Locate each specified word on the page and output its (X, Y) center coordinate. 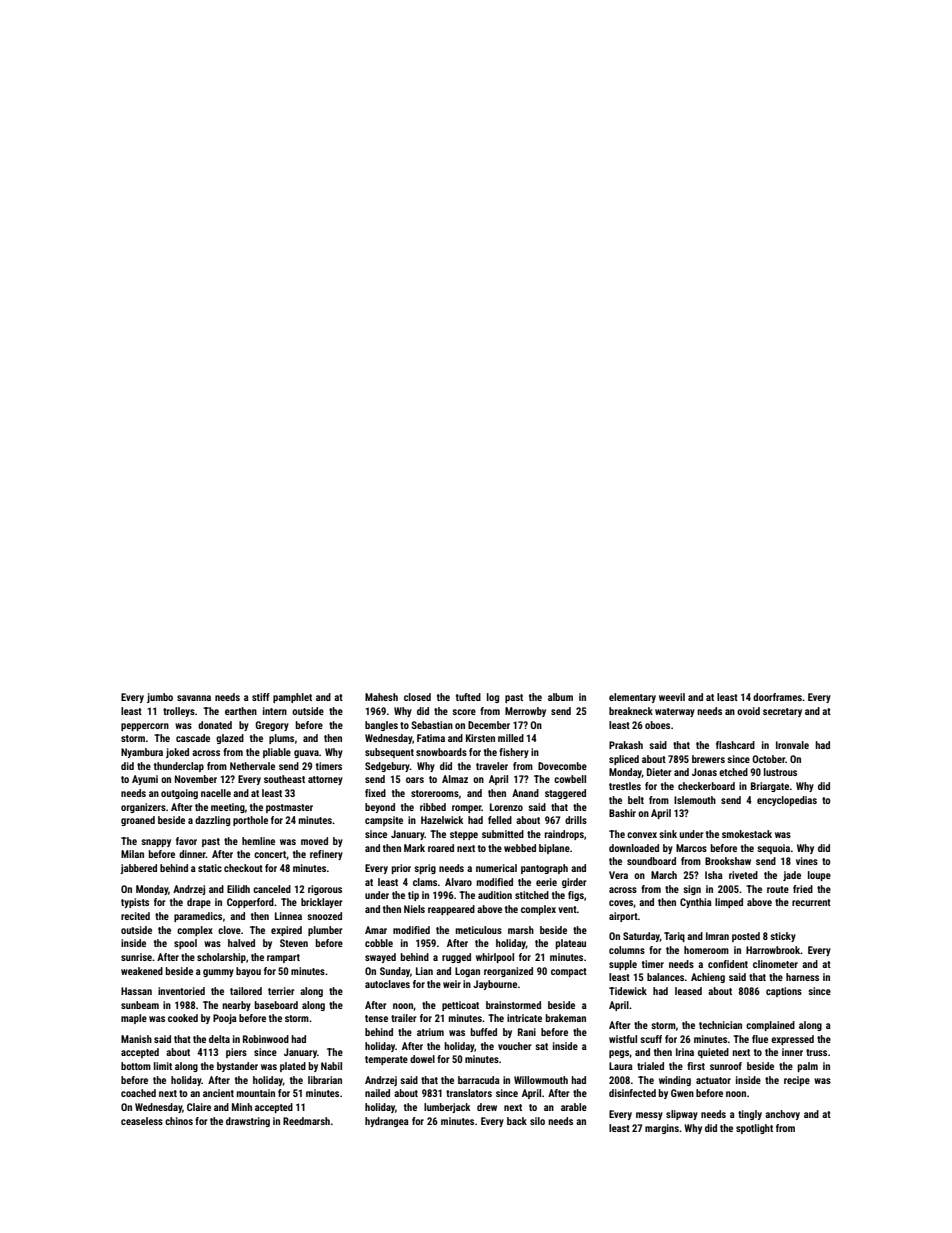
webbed (520, 848)
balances (665, 977)
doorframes (777, 697)
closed (417, 697)
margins (662, 1129)
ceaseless (142, 1121)
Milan (132, 854)
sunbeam (140, 1005)
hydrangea (387, 1122)
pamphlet (292, 698)
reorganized (508, 972)
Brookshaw (728, 861)
